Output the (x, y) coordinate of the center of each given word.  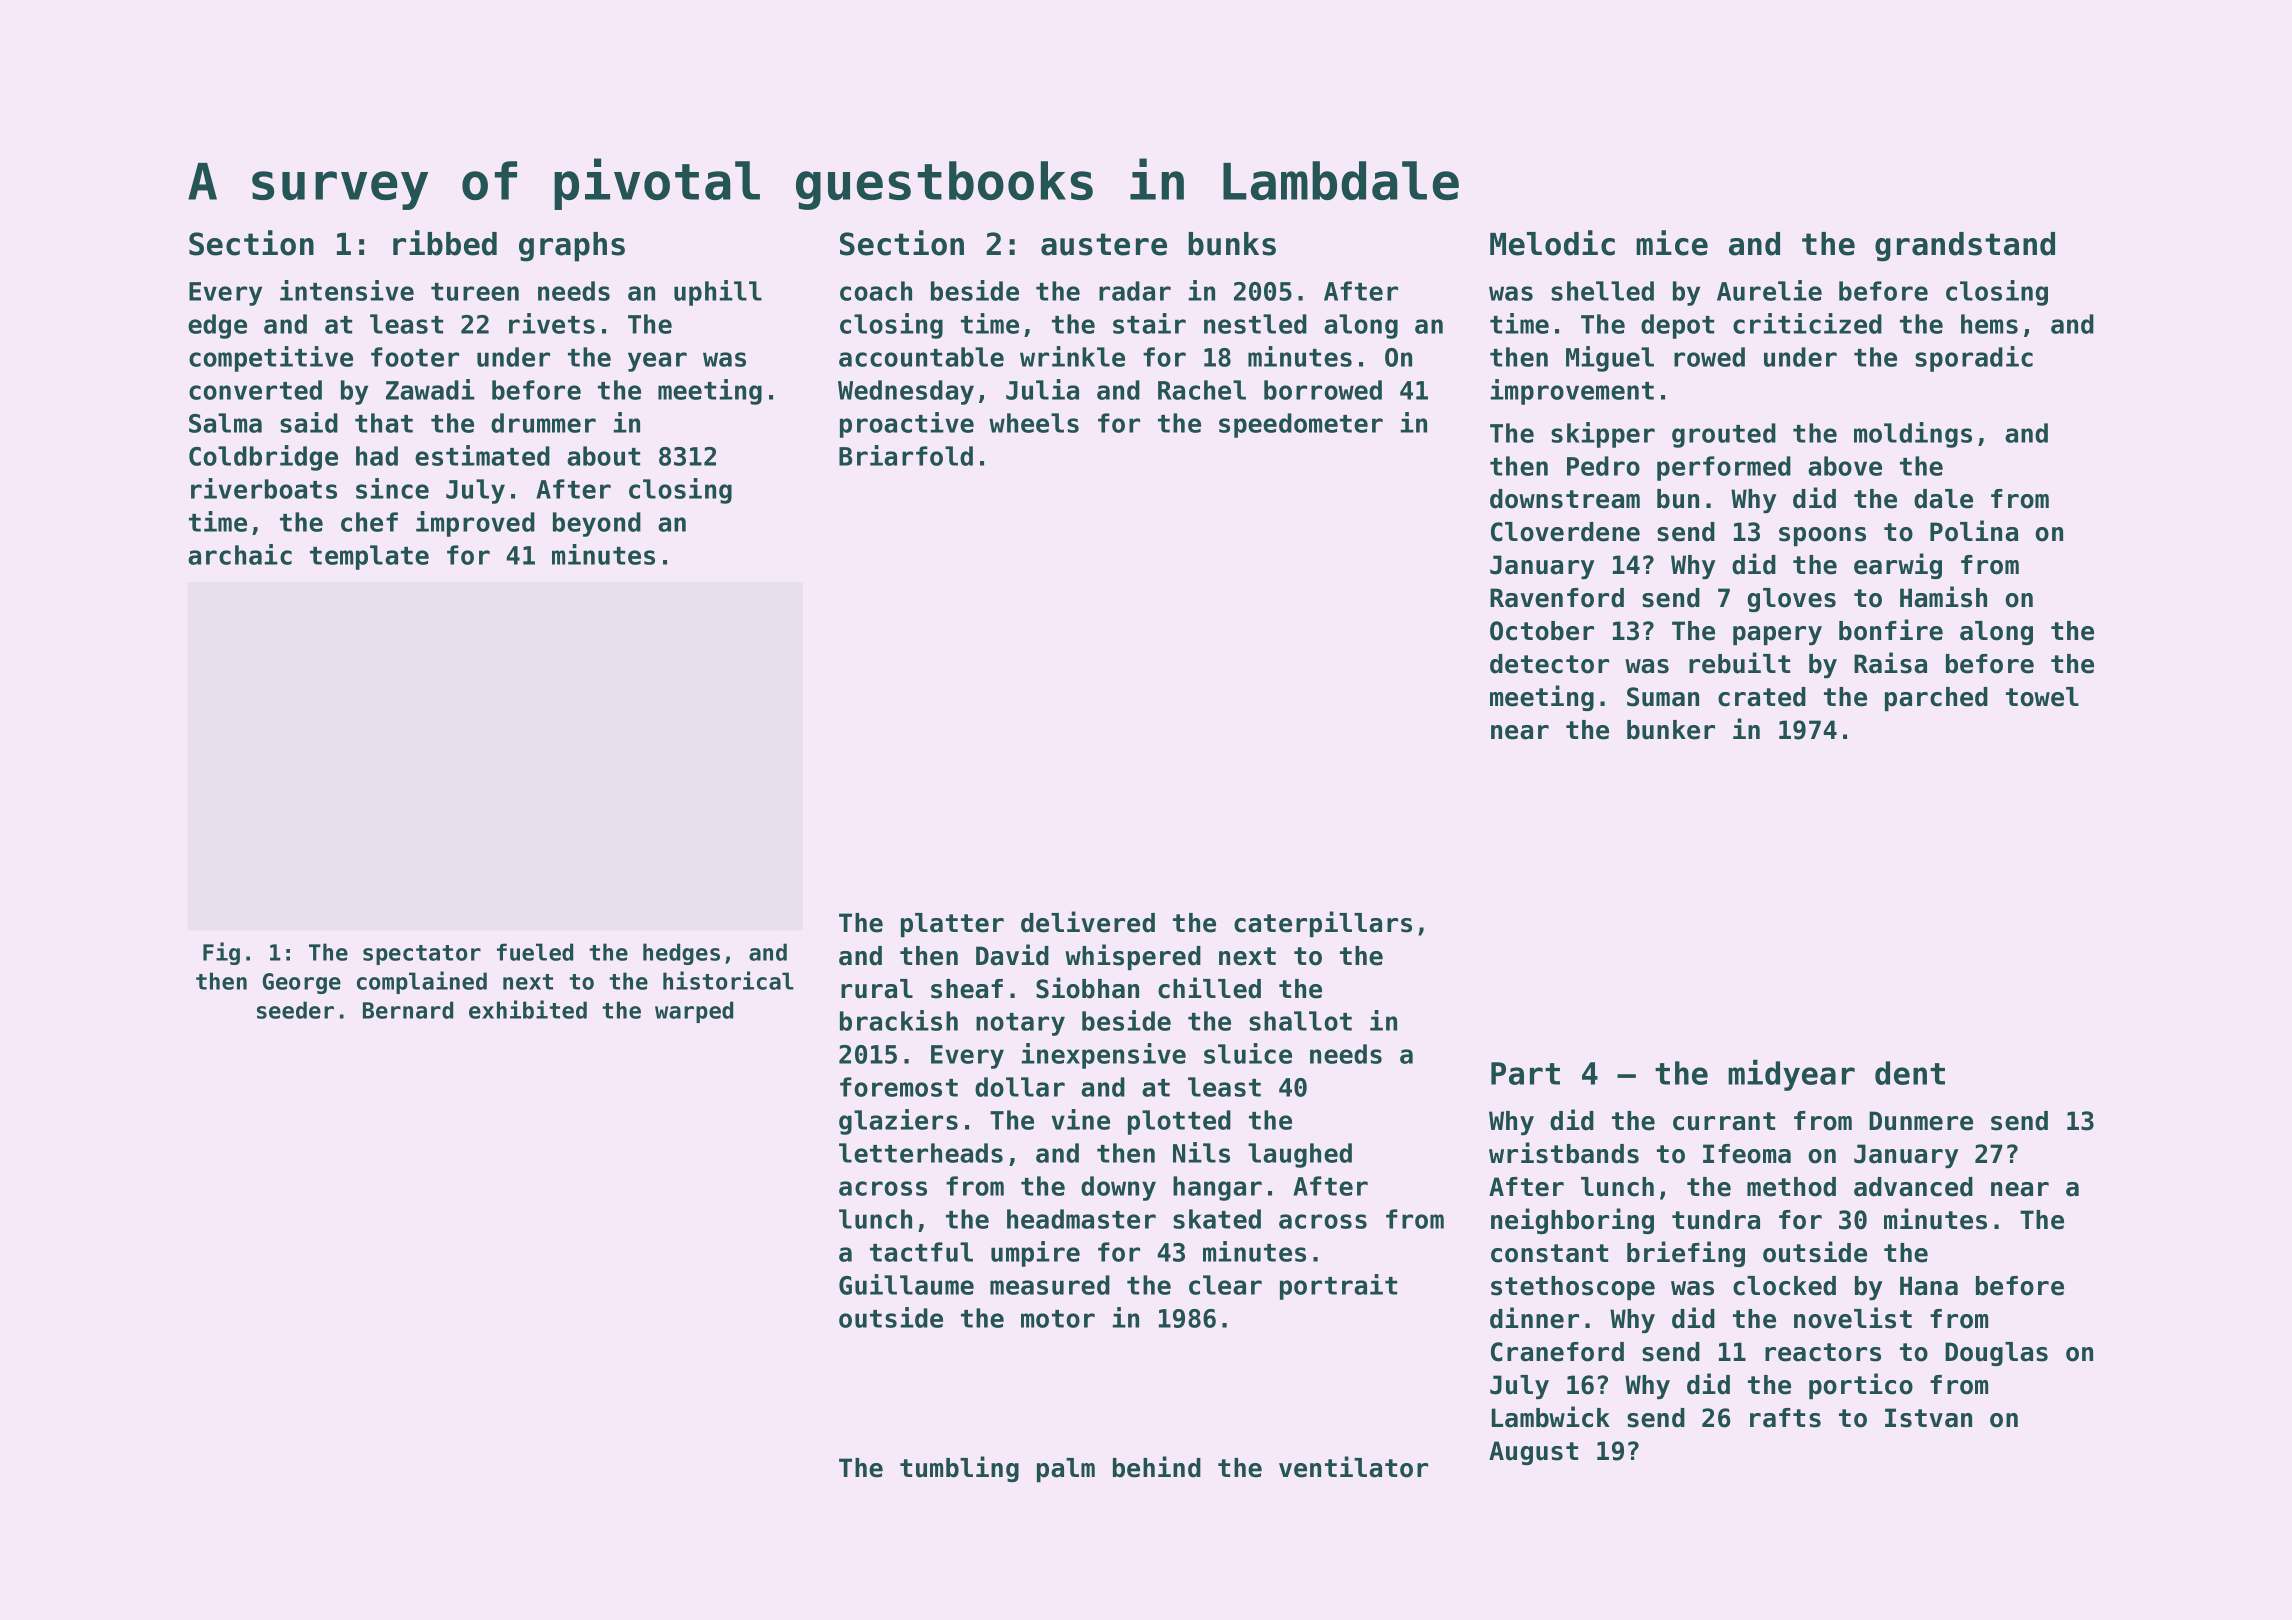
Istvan (1928, 1418)
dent (1910, 1073)
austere (1104, 244)
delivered (1088, 922)
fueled (535, 952)
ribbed (445, 243)
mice (1672, 243)
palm (1066, 1470)
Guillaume (906, 1284)
